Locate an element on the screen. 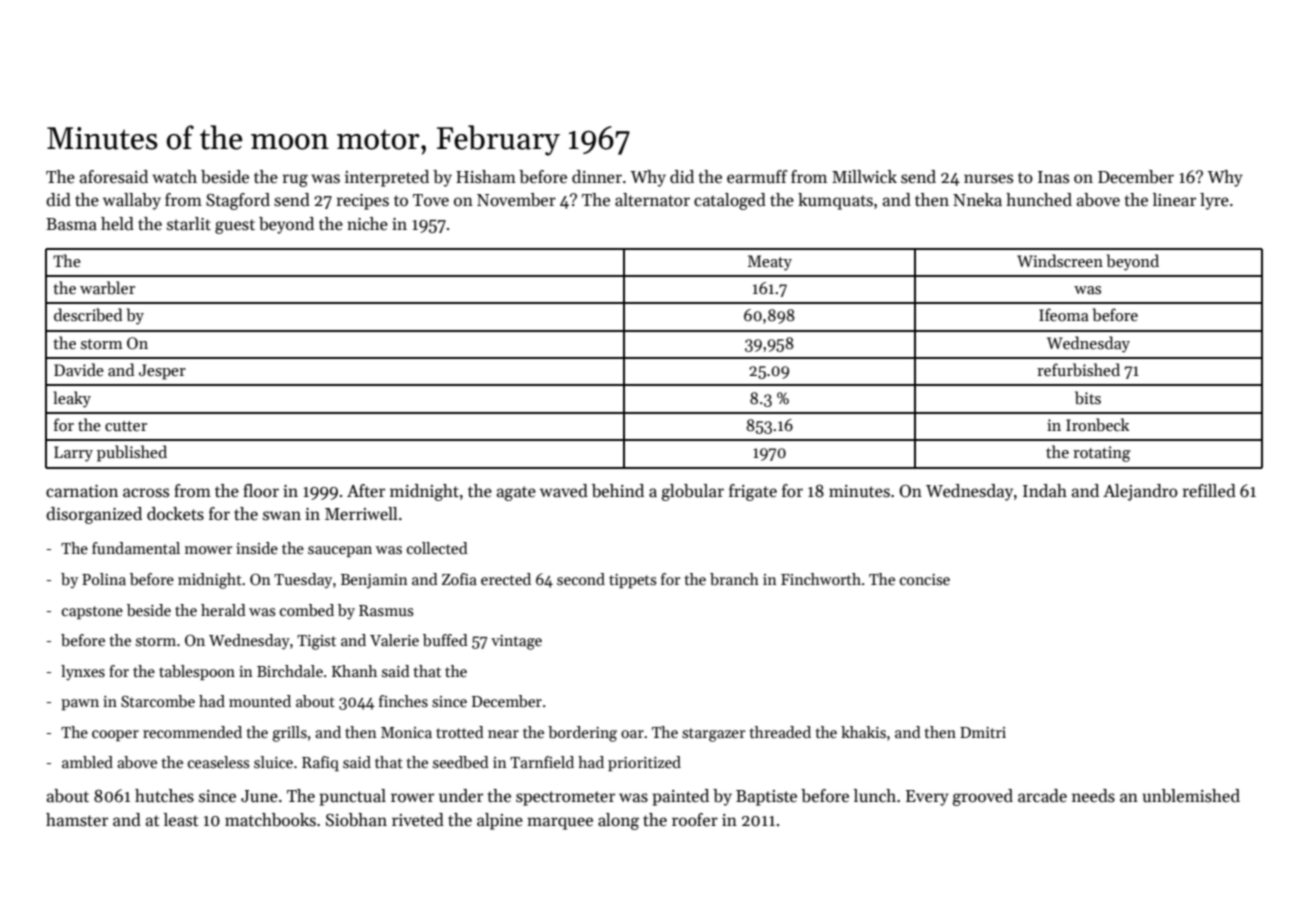 Image resolution: width=1308 pixels, height=924 pixels. rug is located at coordinates (295, 180).
